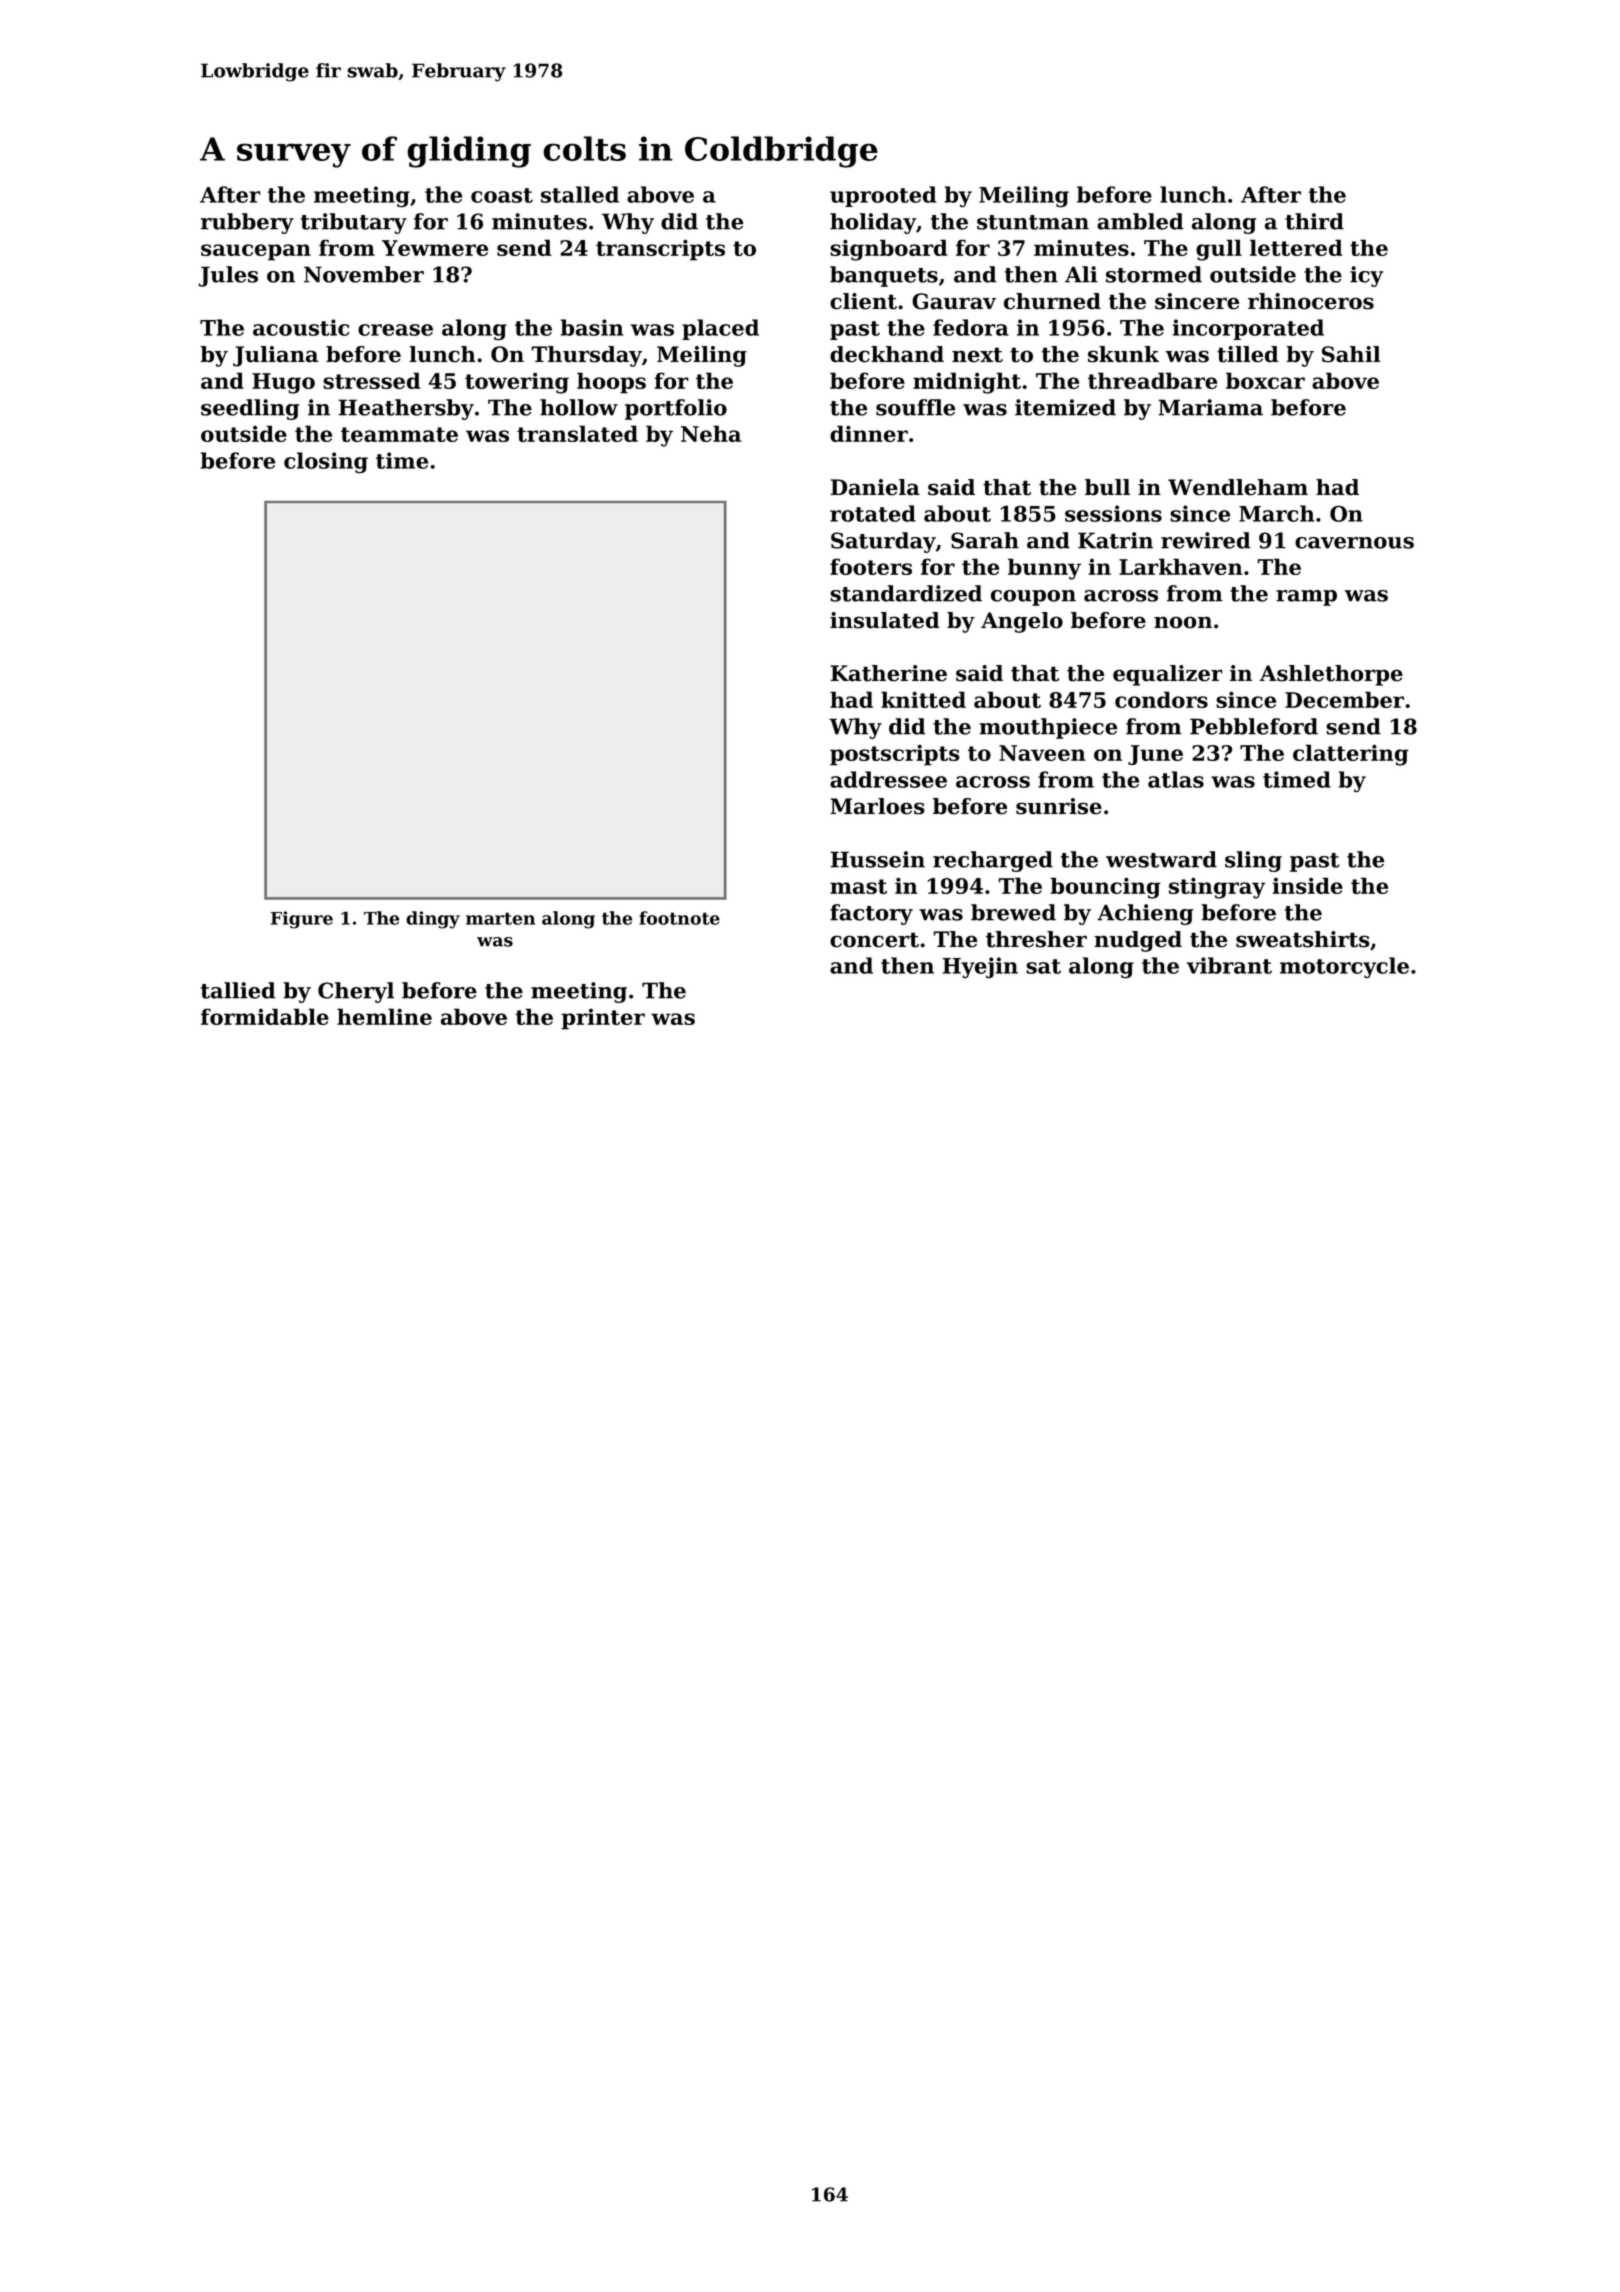 Image resolution: width=1620 pixels, height=2292 pixels. Describe the element at coordinates (326, 463) in the screenshot. I see `closing` at that location.
